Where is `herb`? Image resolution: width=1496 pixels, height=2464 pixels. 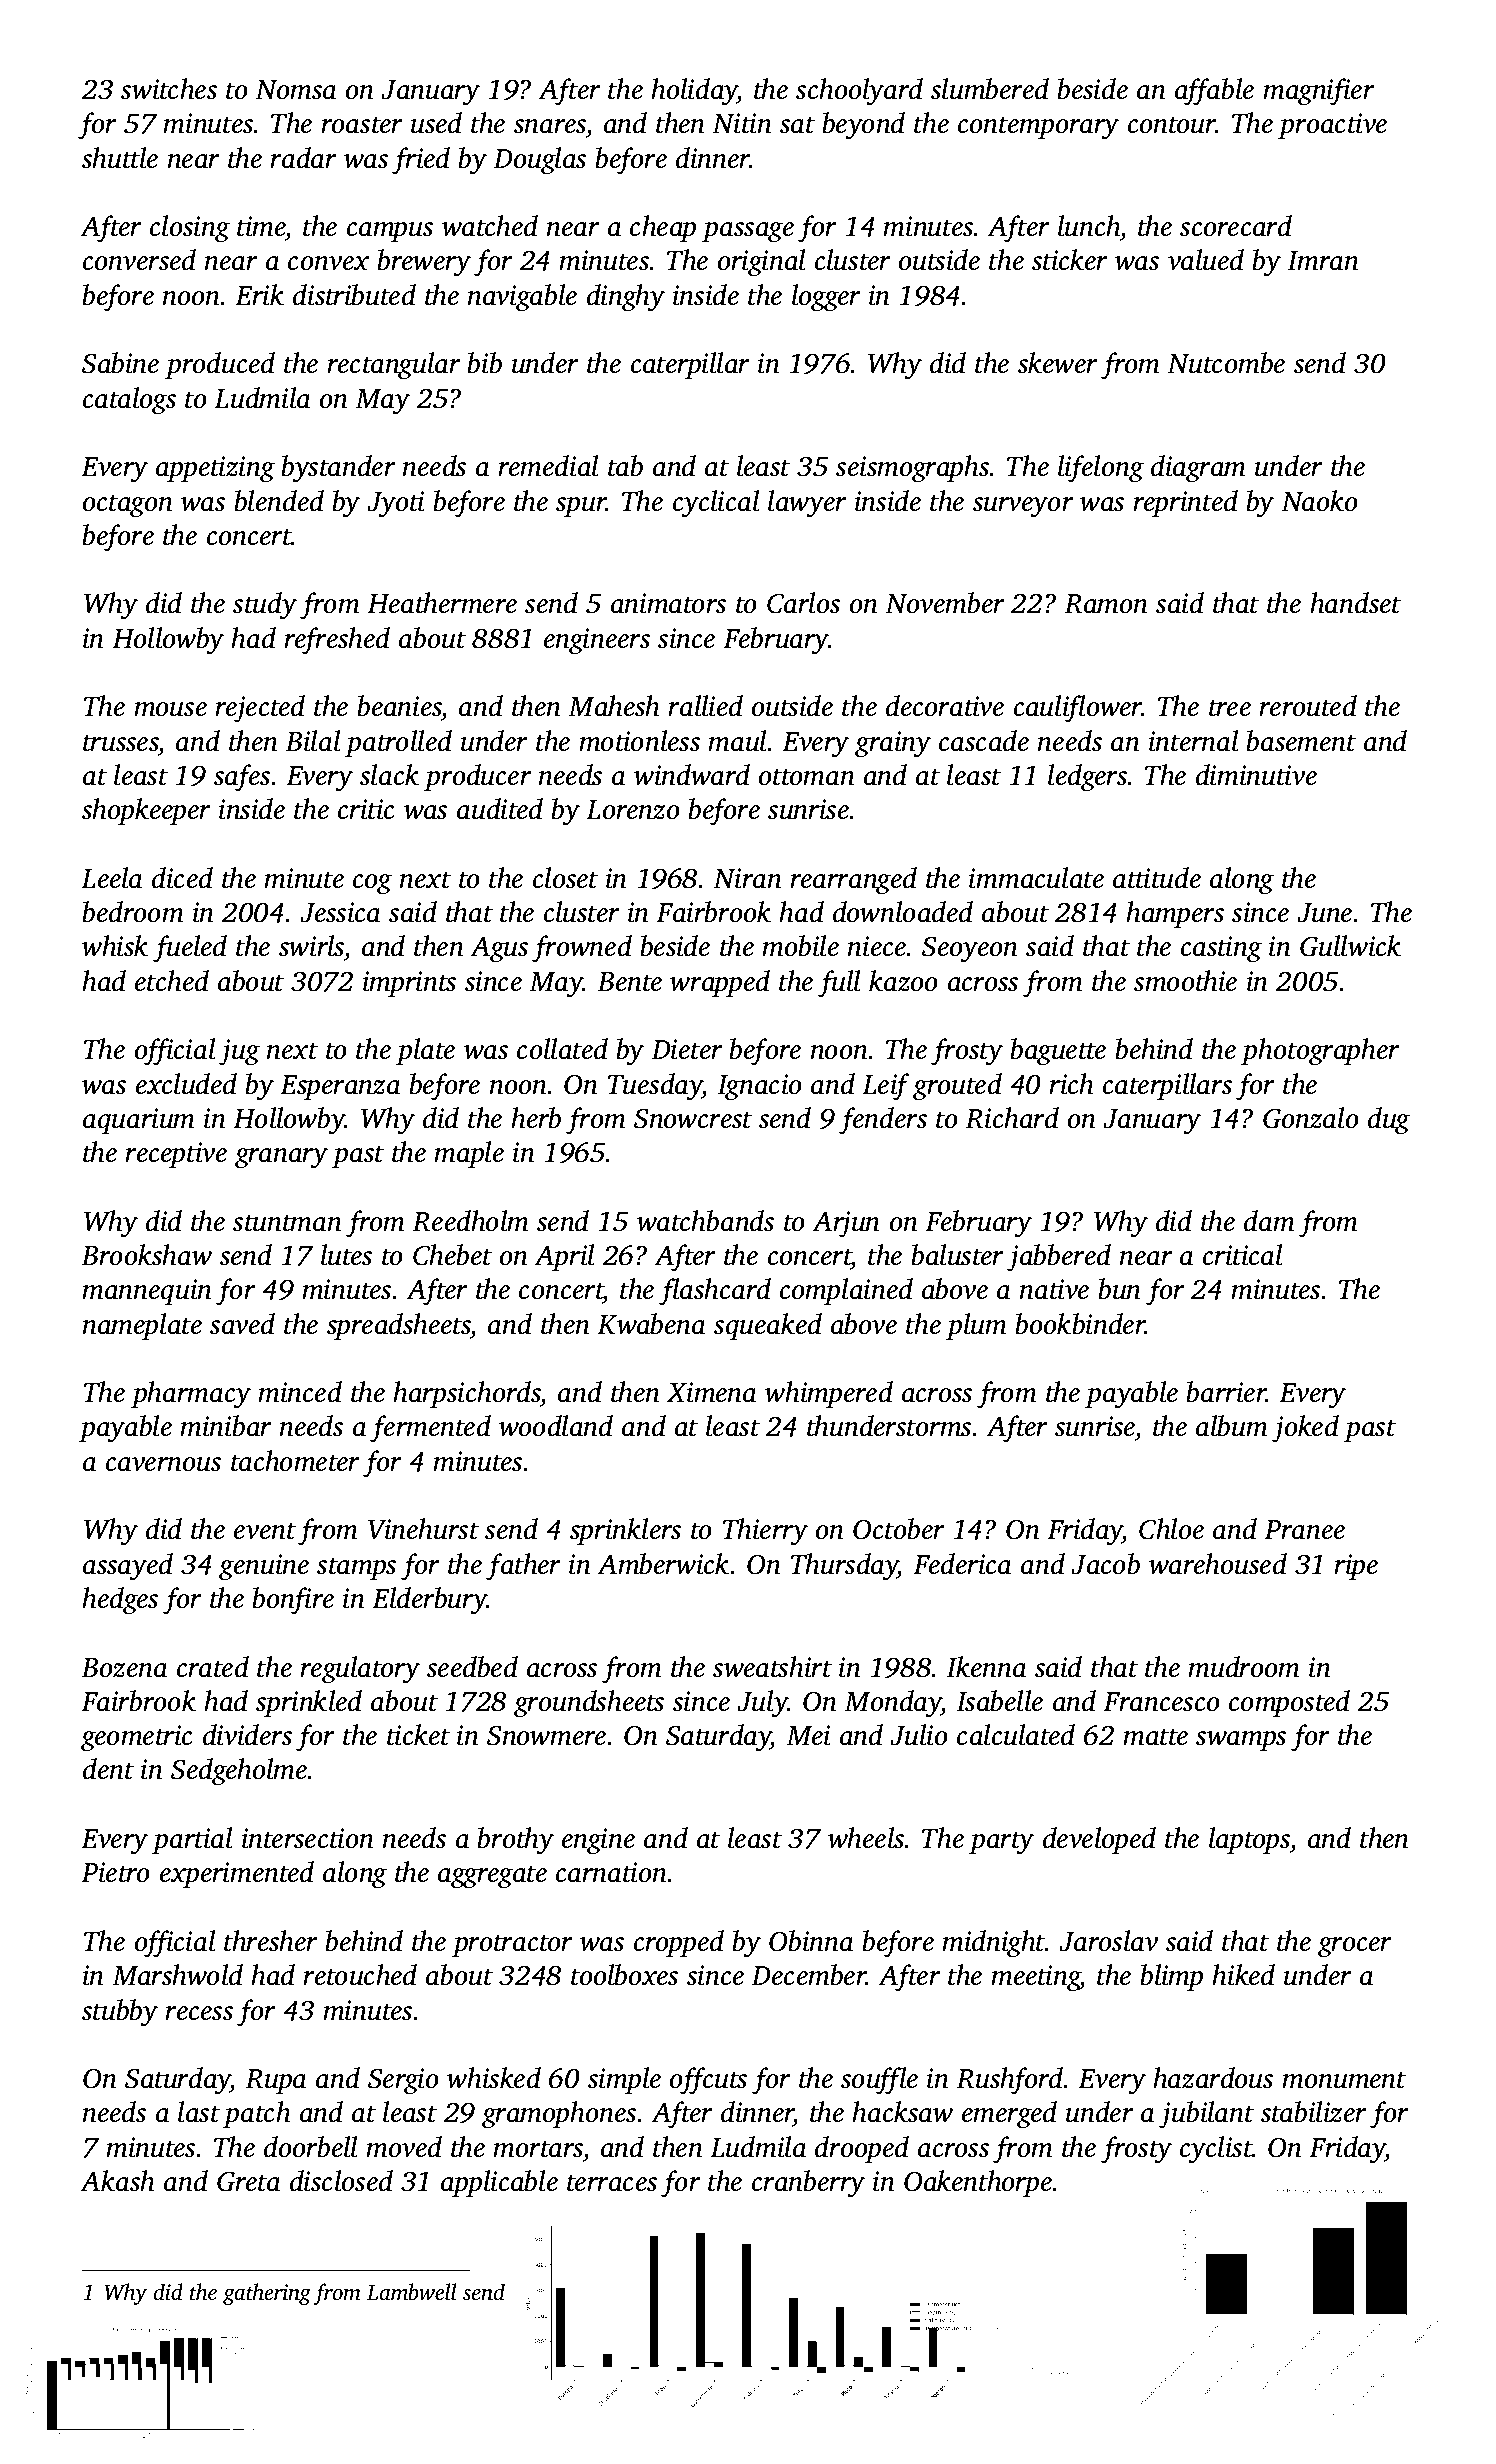
herb is located at coordinates (536, 1118).
